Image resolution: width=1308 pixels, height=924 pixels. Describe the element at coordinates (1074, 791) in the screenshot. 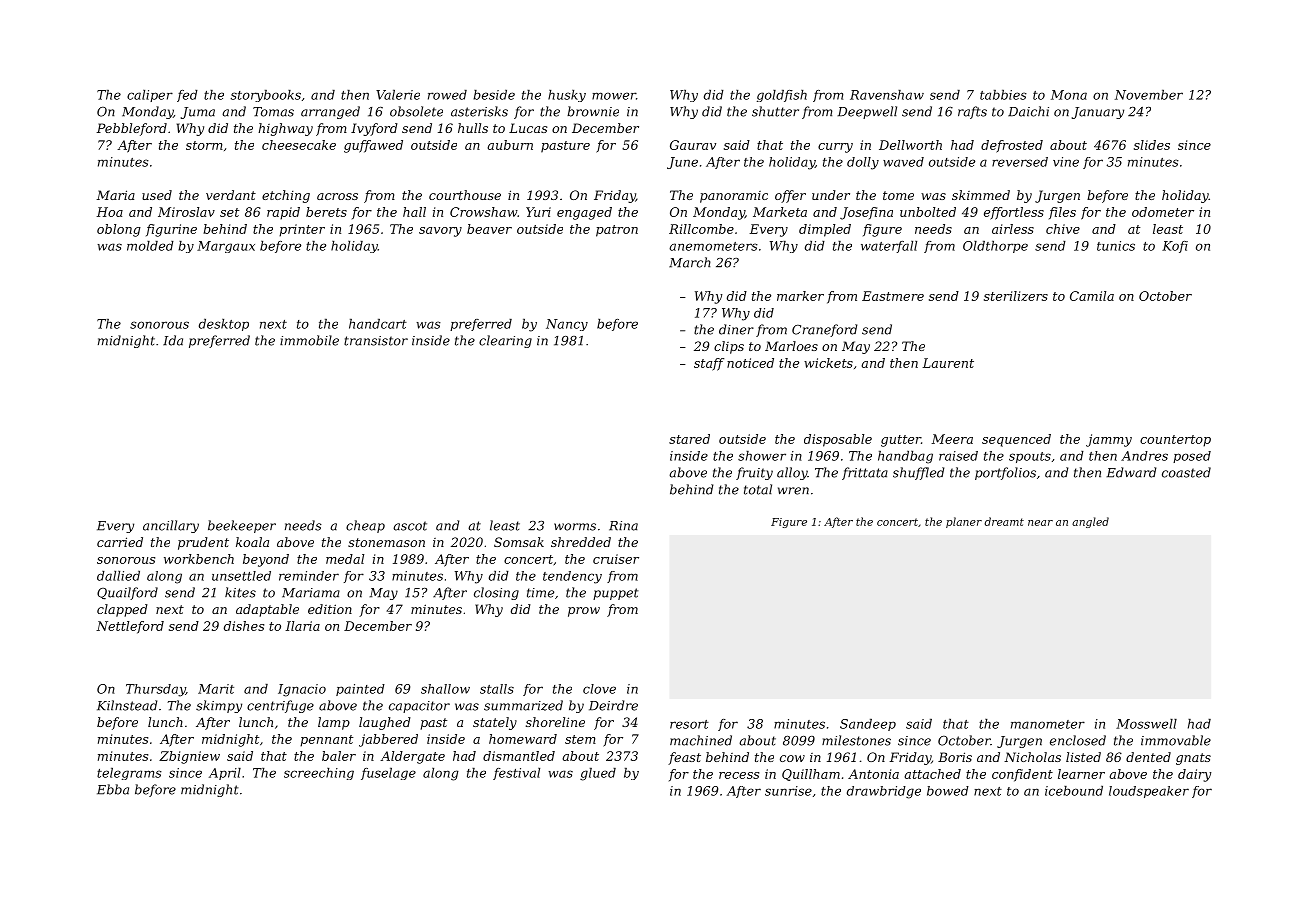

I see `icebound` at that location.
